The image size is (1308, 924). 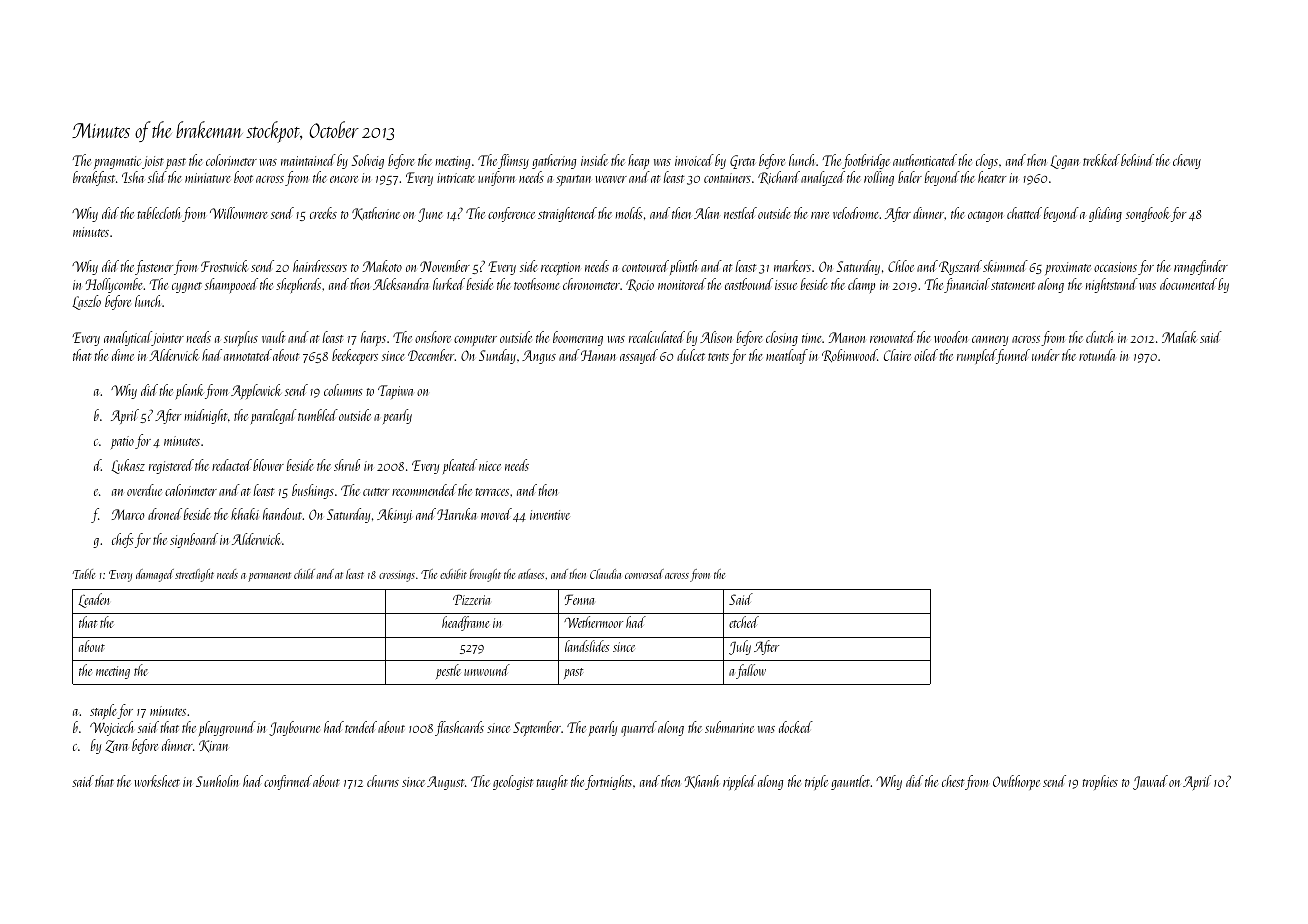 I want to click on September, so click(x=537, y=728).
